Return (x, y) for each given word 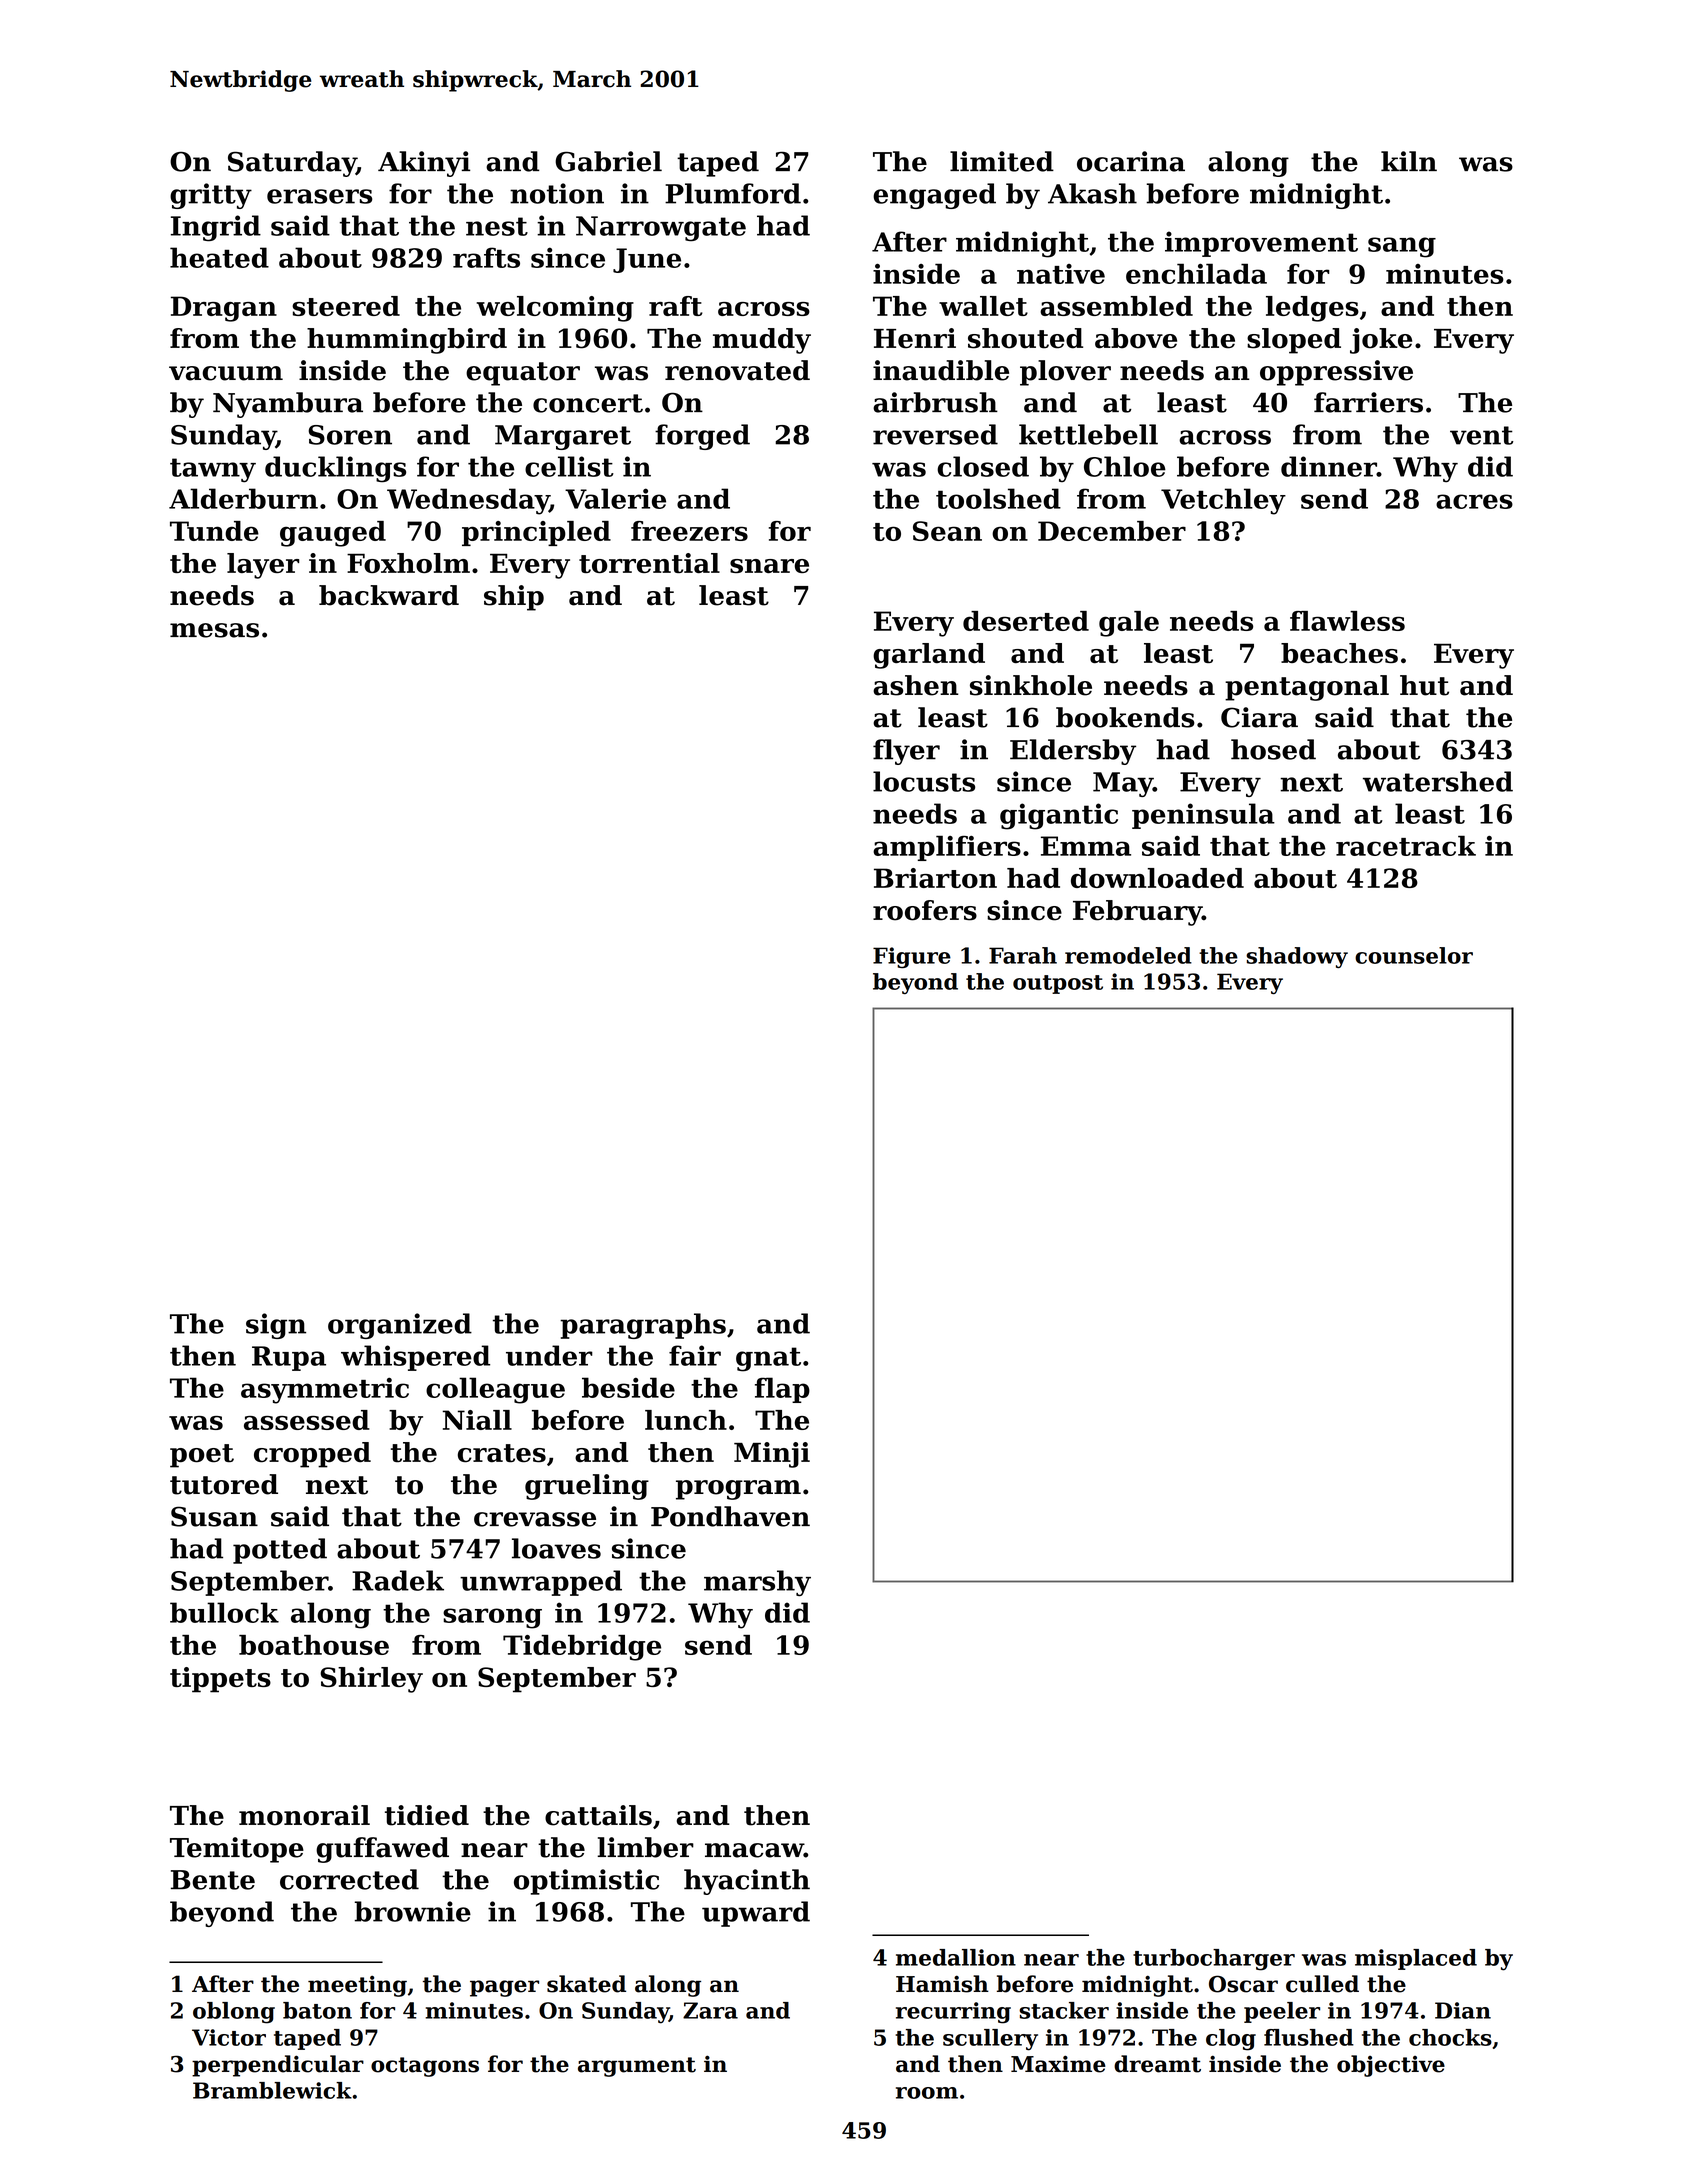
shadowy (1297, 957)
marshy (757, 1583)
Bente (213, 1880)
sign (276, 1326)
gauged (333, 534)
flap (782, 1390)
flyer (906, 752)
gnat (768, 1359)
